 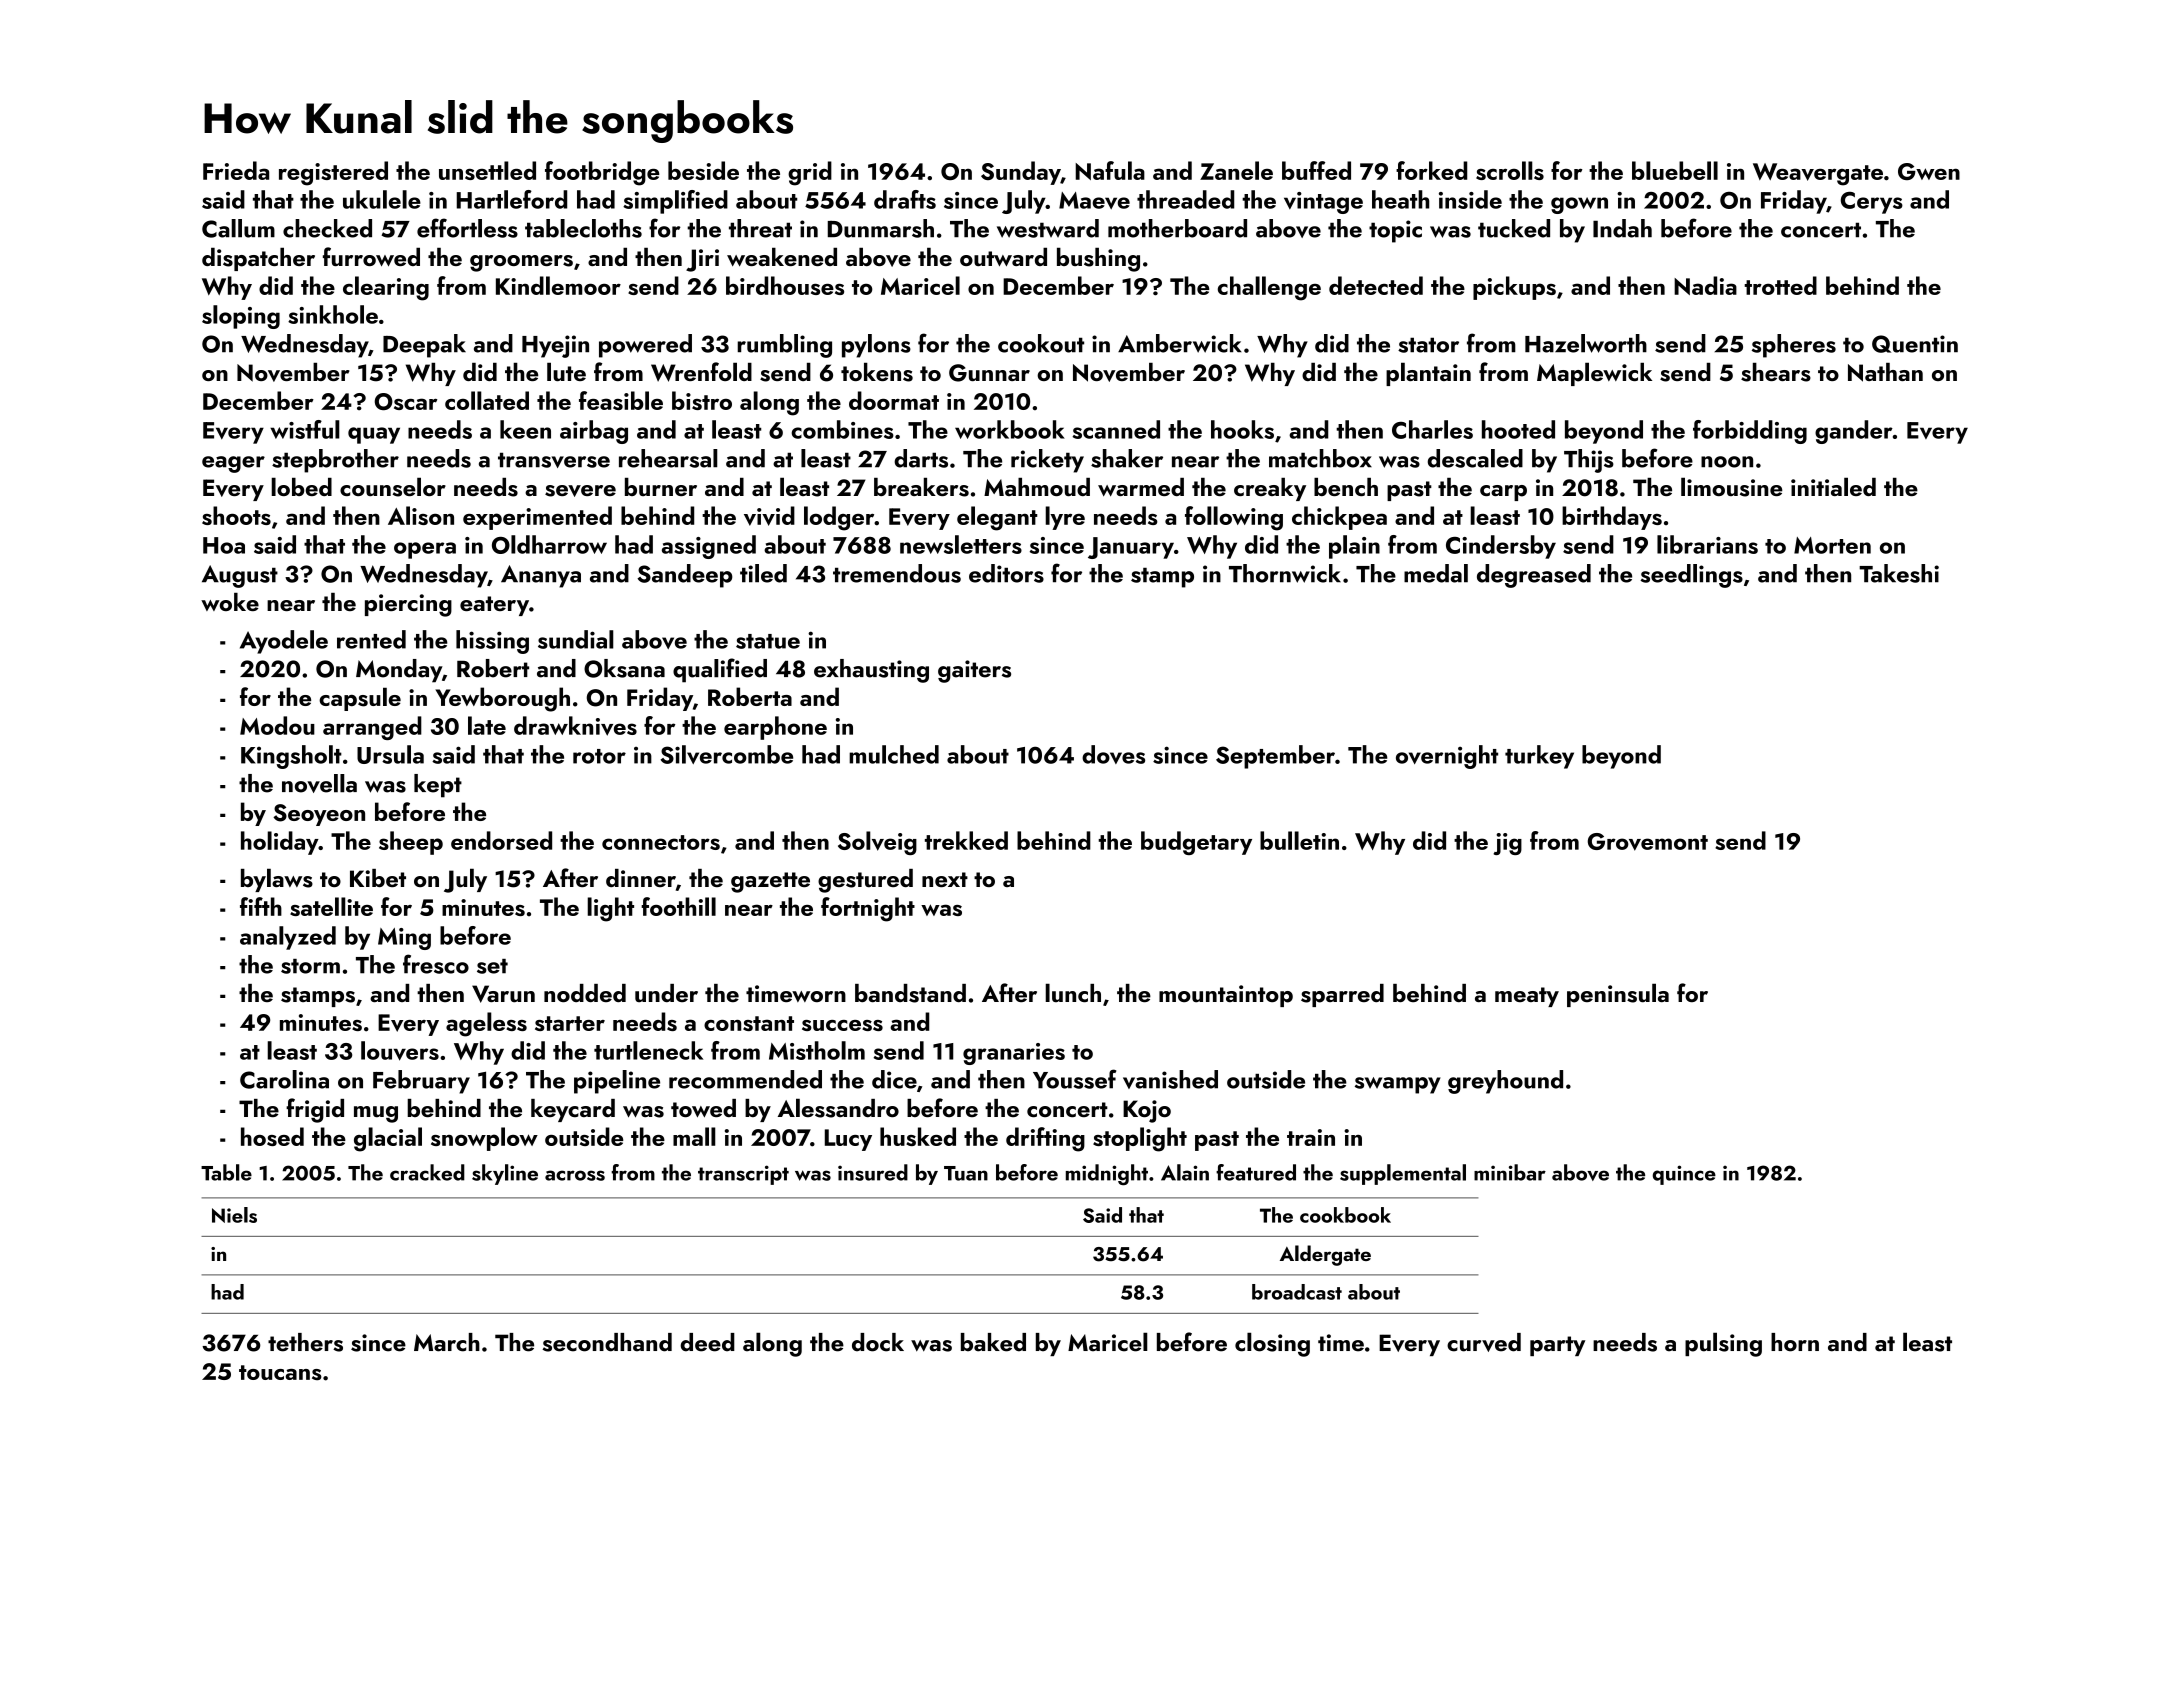 What do you see at coordinates (1272, 1344) in the screenshot?
I see `closing` at bounding box center [1272, 1344].
